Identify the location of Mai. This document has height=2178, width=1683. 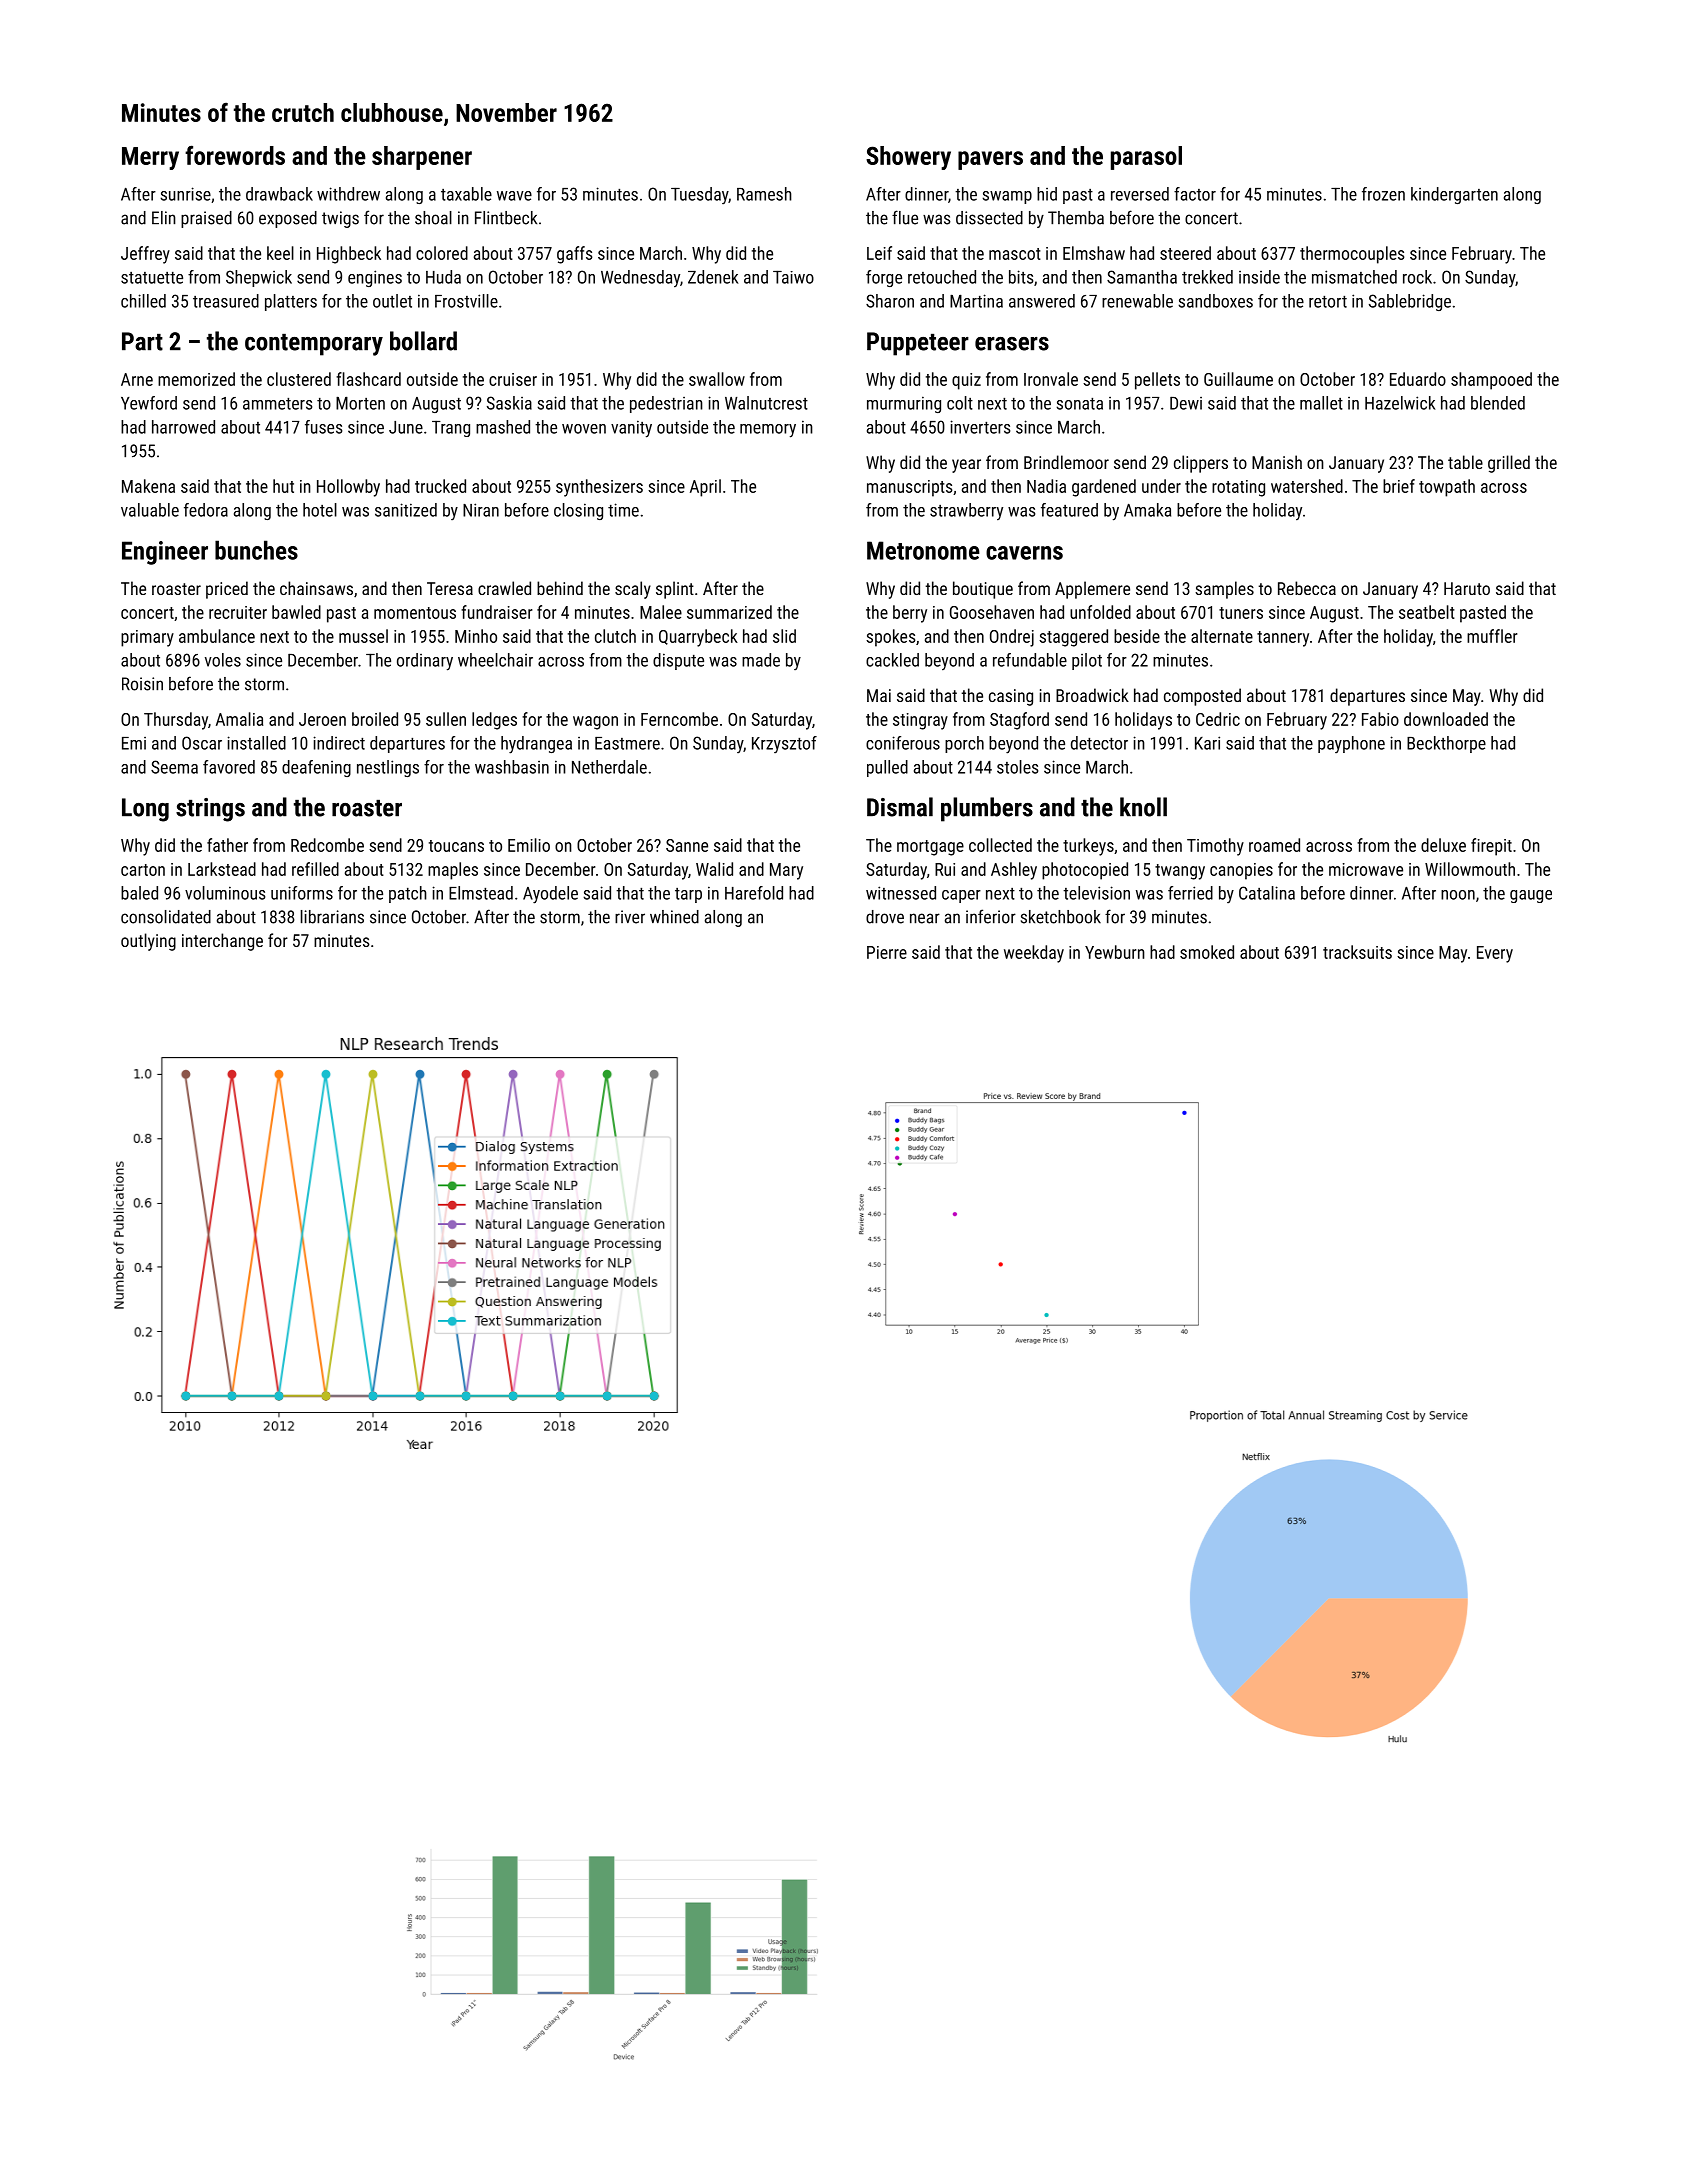
(879, 695).
